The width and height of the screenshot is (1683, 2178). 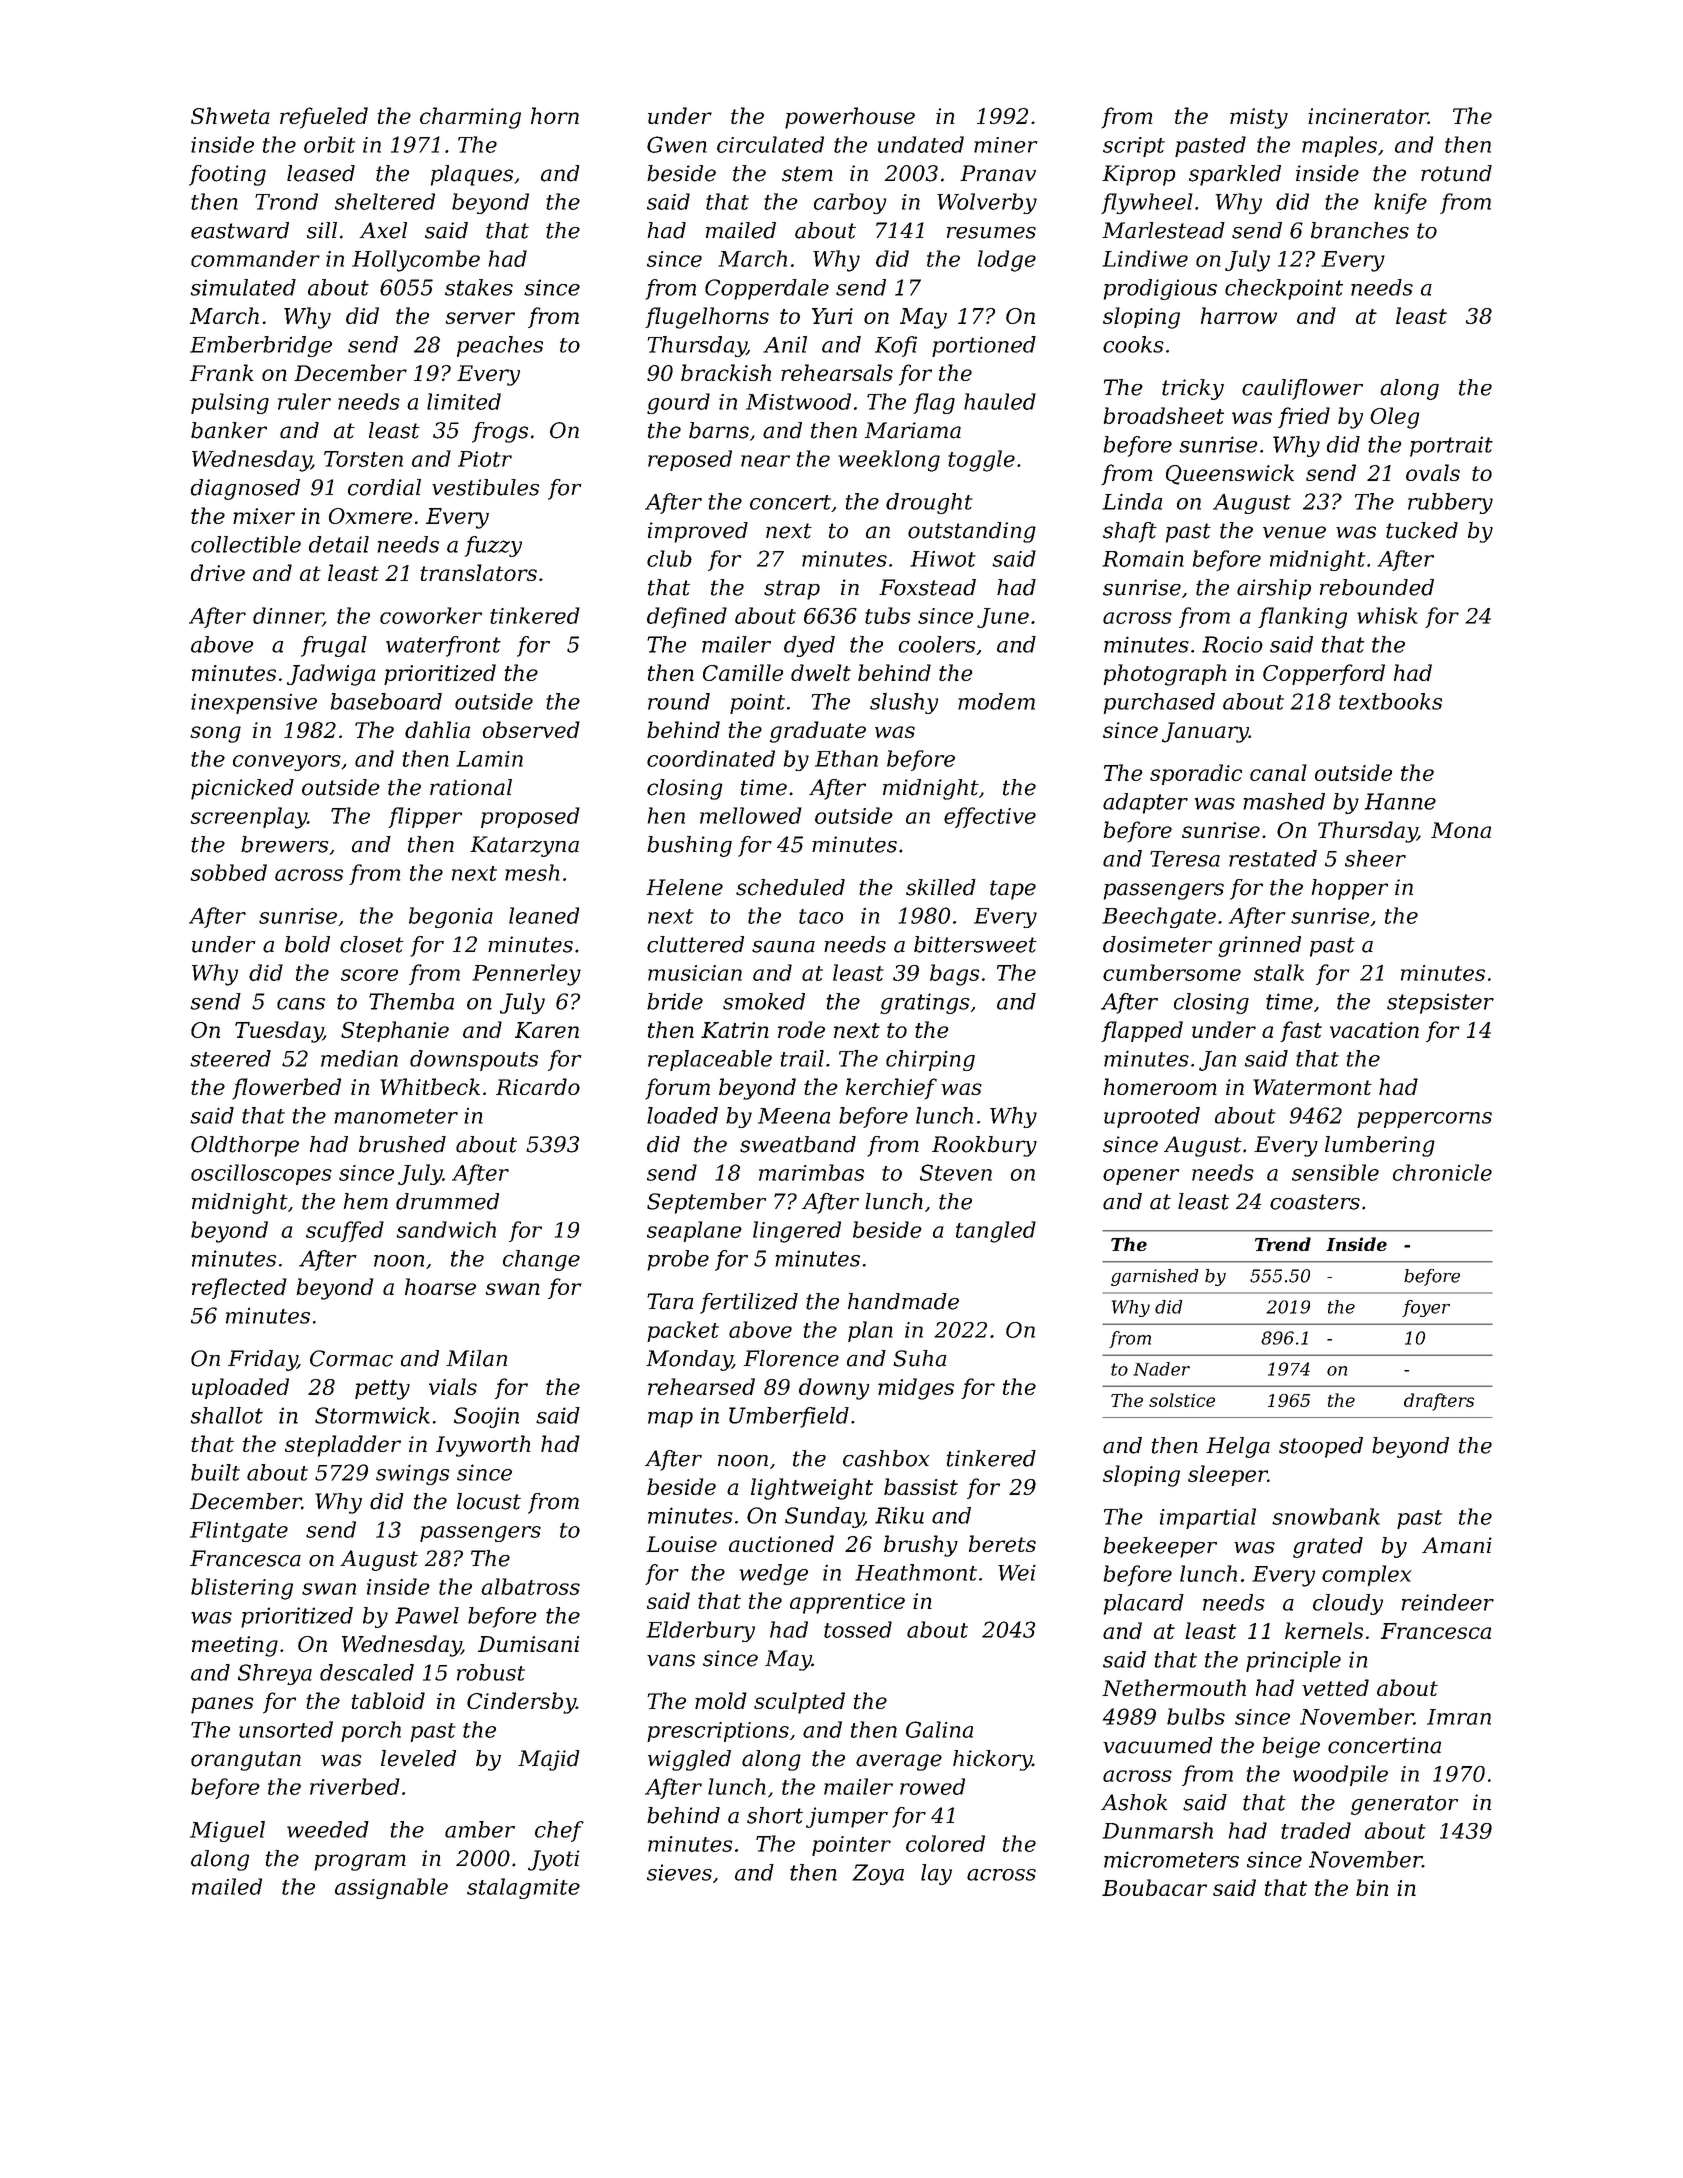 What do you see at coordinates (324, 118) in the screenshot?
I see `refueled` at bounding box center [324, 118].
